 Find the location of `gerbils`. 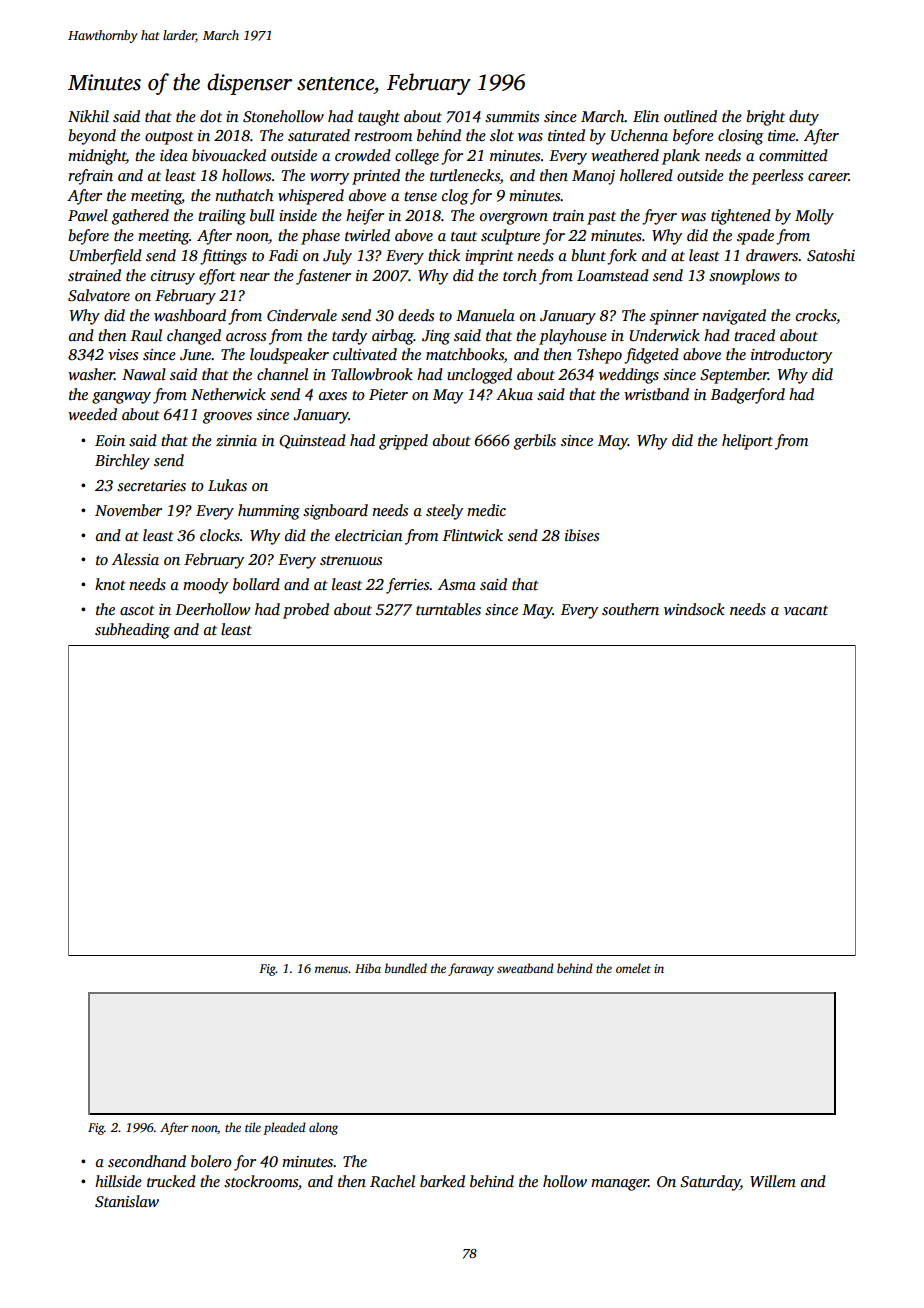

gerbils is located at coordinates (535, 442).
